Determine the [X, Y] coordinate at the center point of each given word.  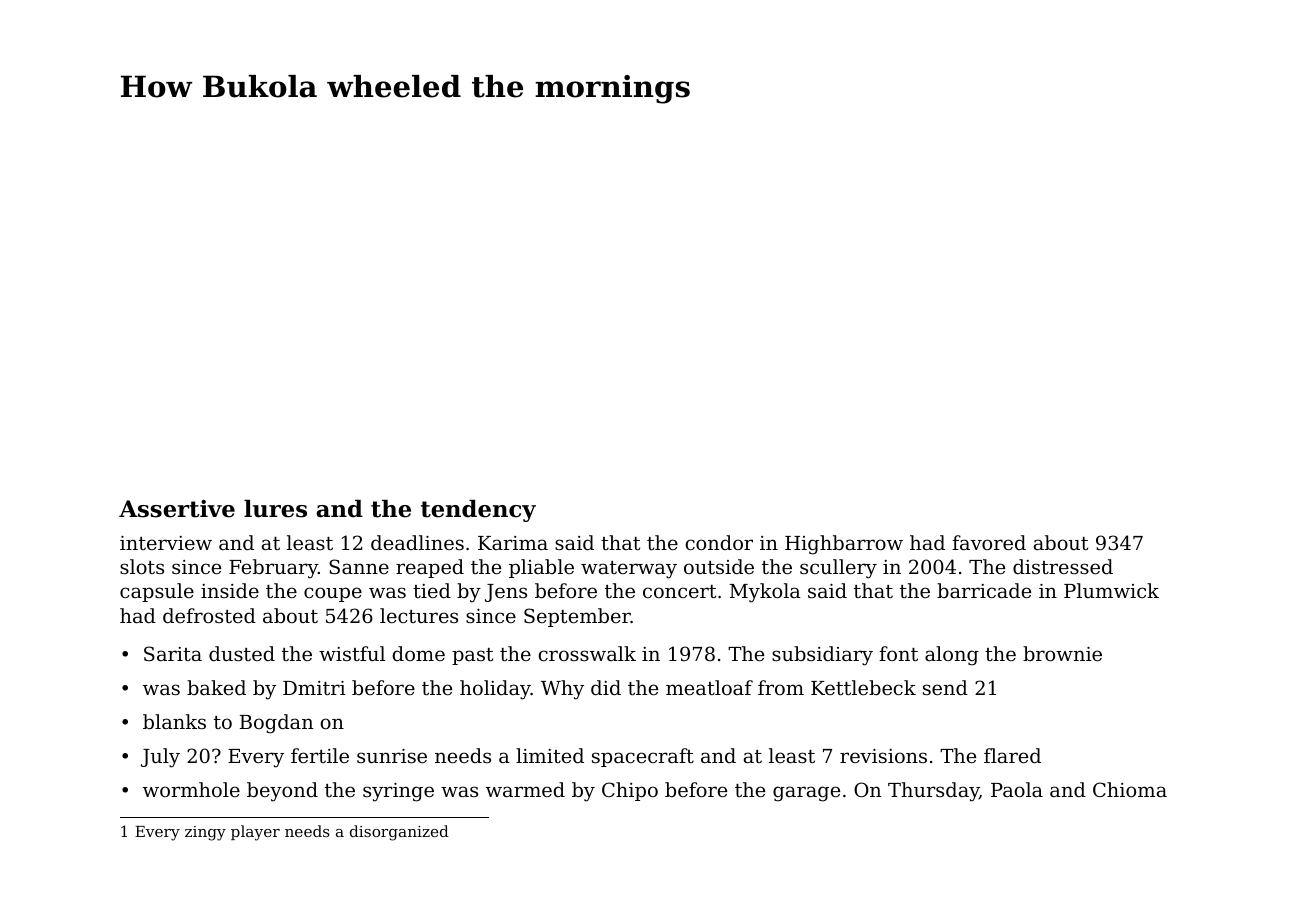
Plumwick [1111, 590]
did [606, 687]
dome [418, 653]
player [255, 833]
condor [719, 542]
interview [166, 543]
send [945, 687]
